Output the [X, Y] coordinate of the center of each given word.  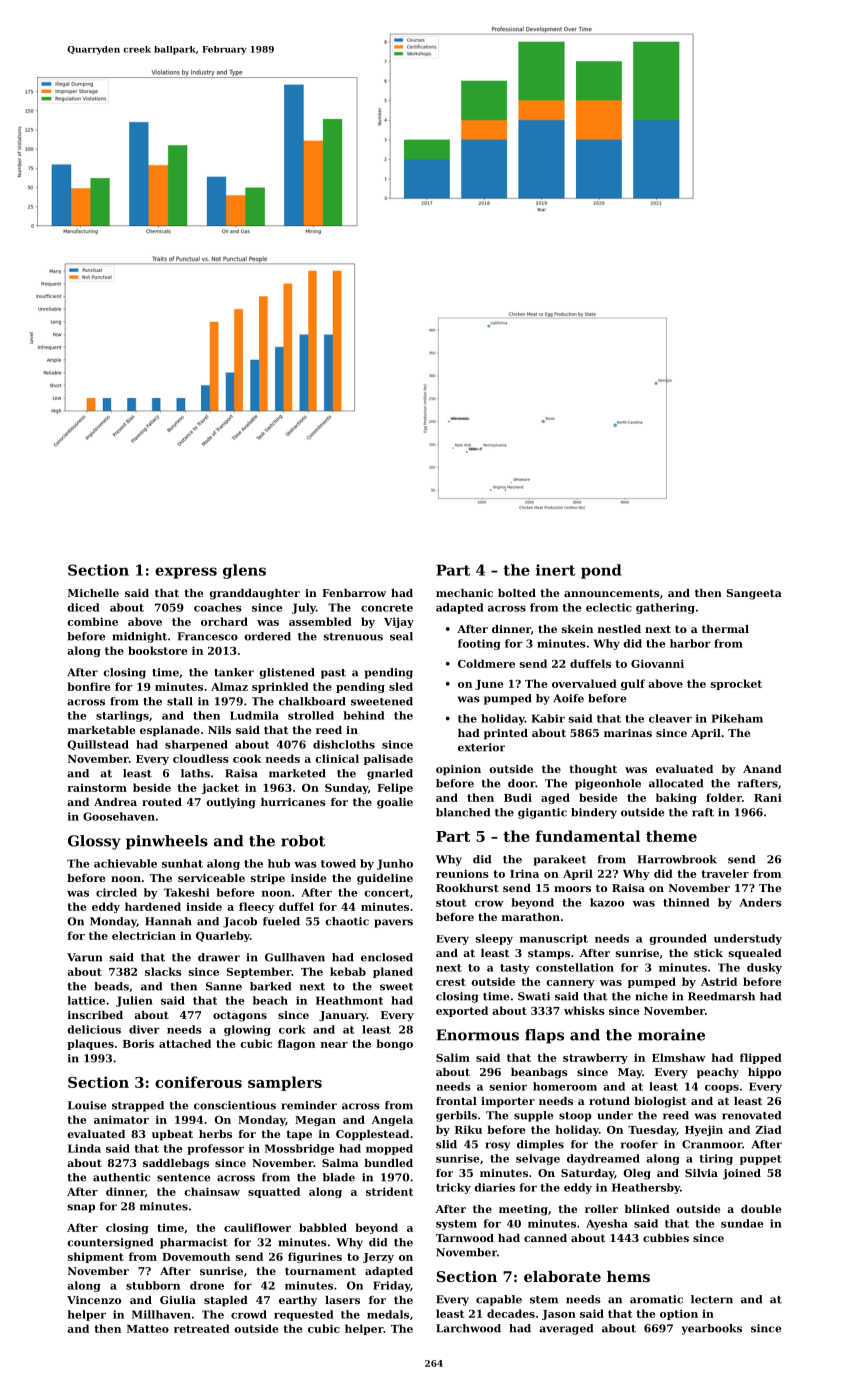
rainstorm [97, 788]
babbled [323, 1227]
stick [708, 953]
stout [451, 903]
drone [207, 1285]
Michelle [93, 593]
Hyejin [704, 1130]
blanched [463, 812]
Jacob [240, 922]
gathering [665, 608]
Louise [87, 1105]
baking [676, 798]
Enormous [477, 1035]
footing [479, 644]
